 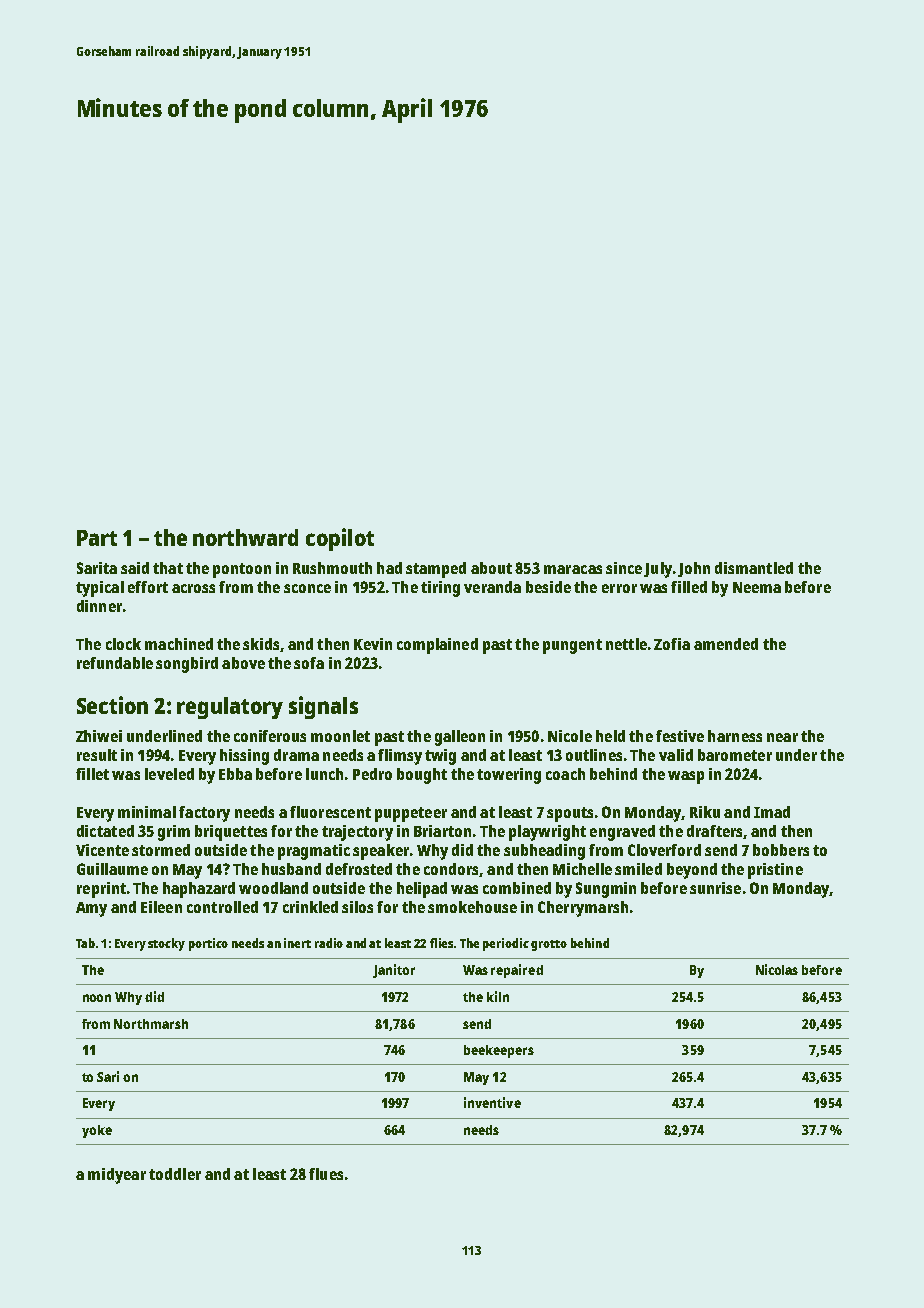 I want to click on about, so click(x=491, y=568).
